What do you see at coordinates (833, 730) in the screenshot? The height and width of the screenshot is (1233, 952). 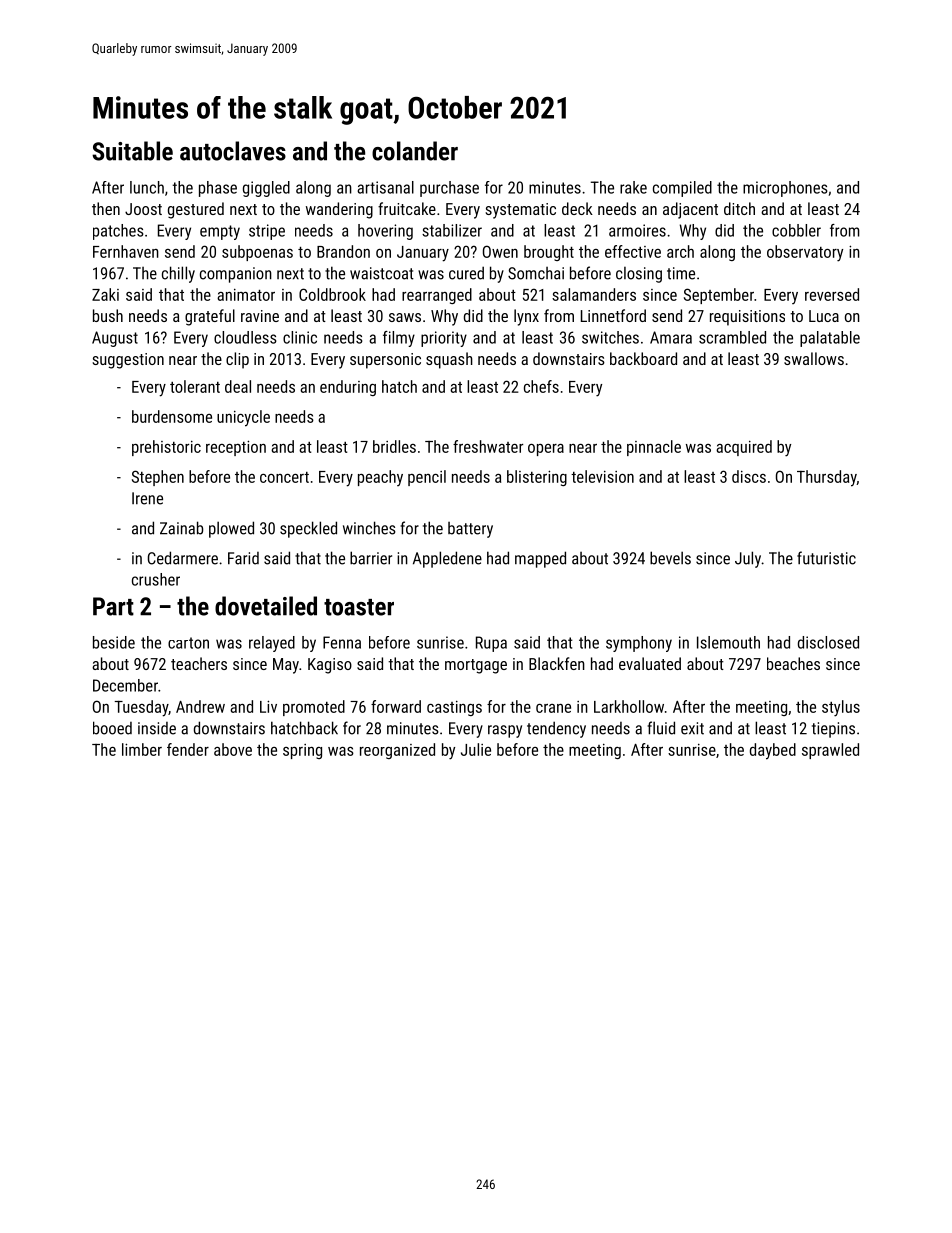 I see `tiepins` at bounding box center [833, 730].
